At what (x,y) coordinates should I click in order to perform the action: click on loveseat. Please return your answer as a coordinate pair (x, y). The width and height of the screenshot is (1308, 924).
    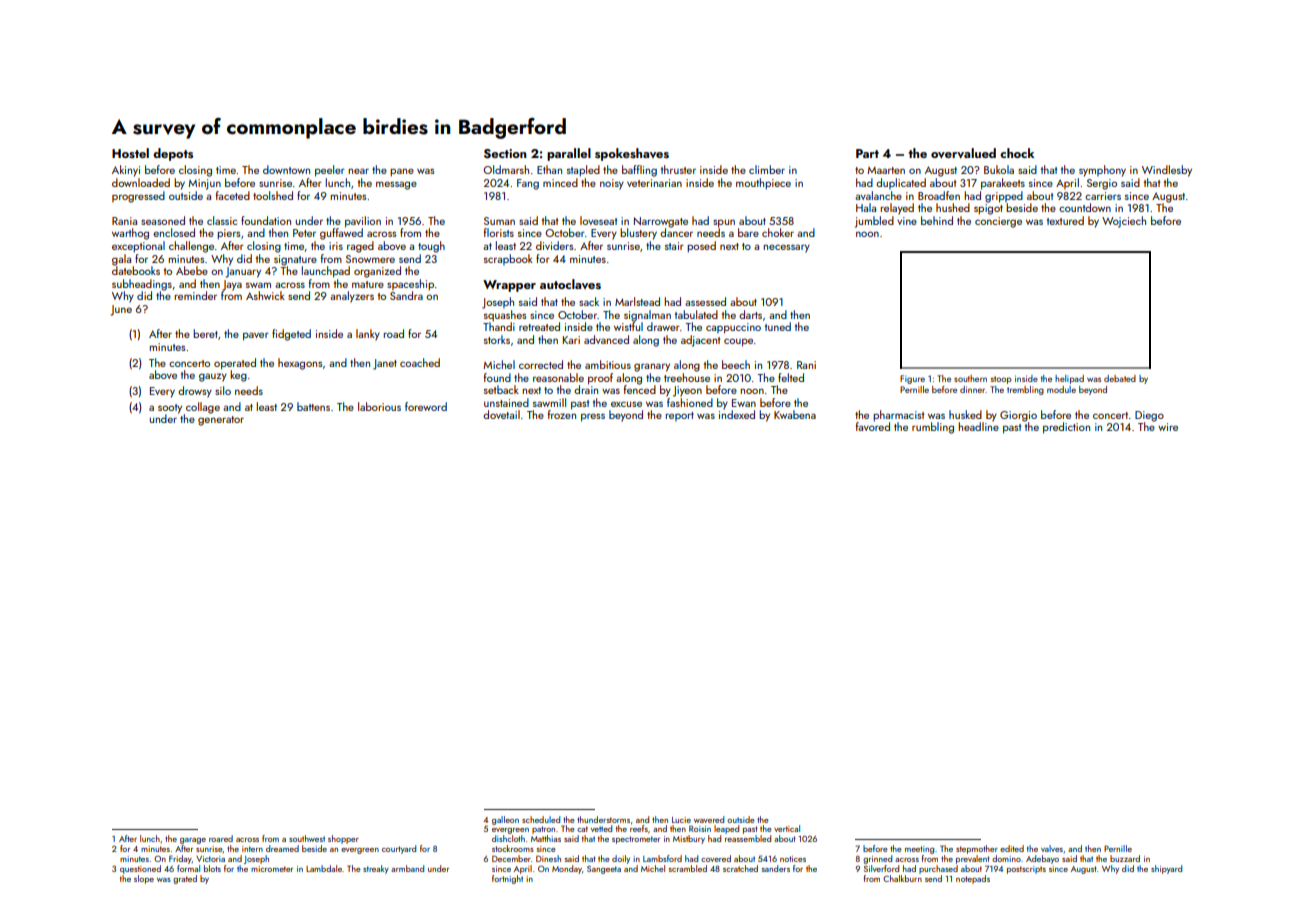
    Looking at the image, I should click on (598, 220).
